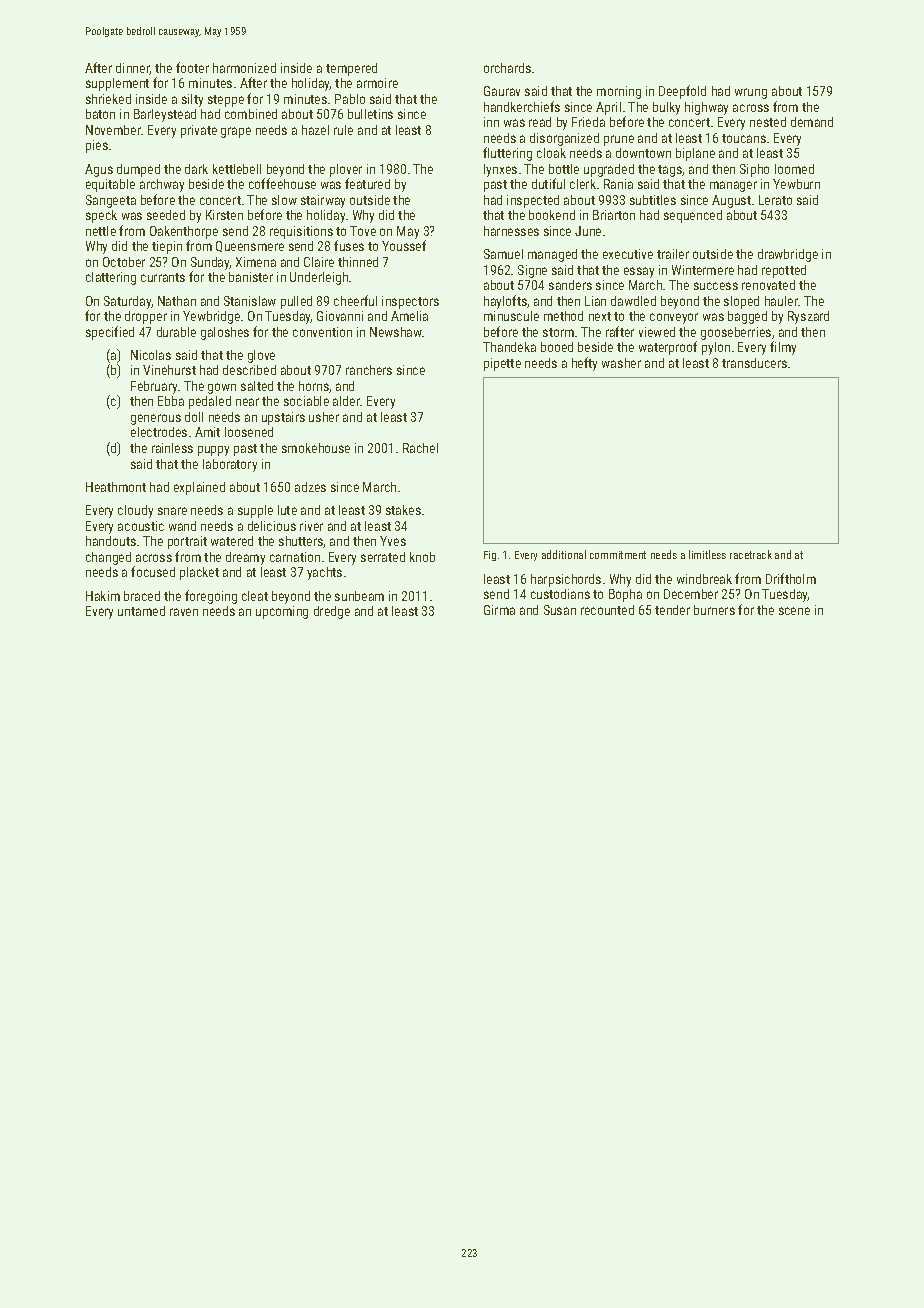 The height and width of the image is (1308, 924). Describe the element at coordinates (775, 200) in the image. I see `Lerato` at that location.
